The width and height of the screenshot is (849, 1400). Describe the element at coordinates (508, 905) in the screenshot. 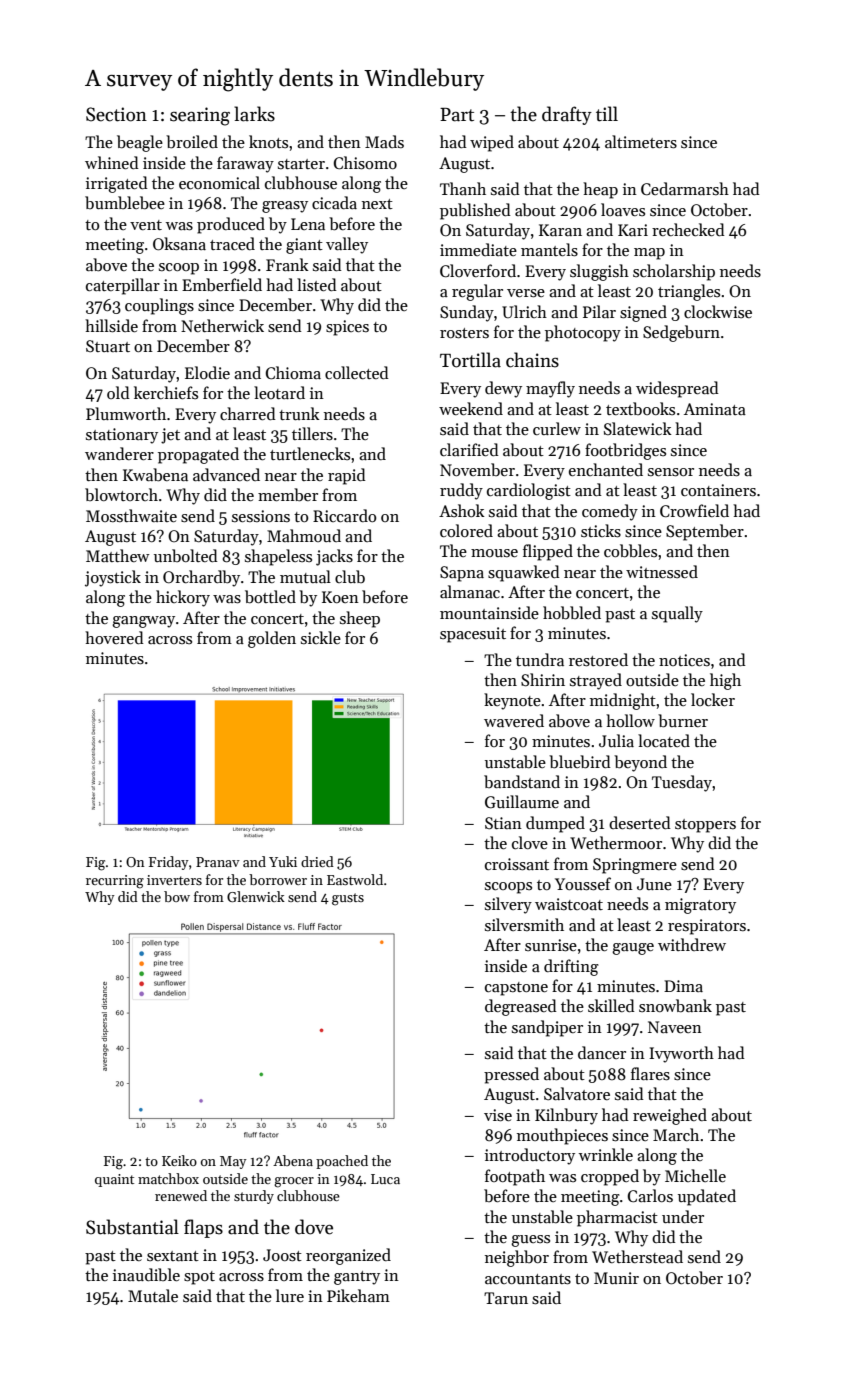

I see `silvery` at that location.
